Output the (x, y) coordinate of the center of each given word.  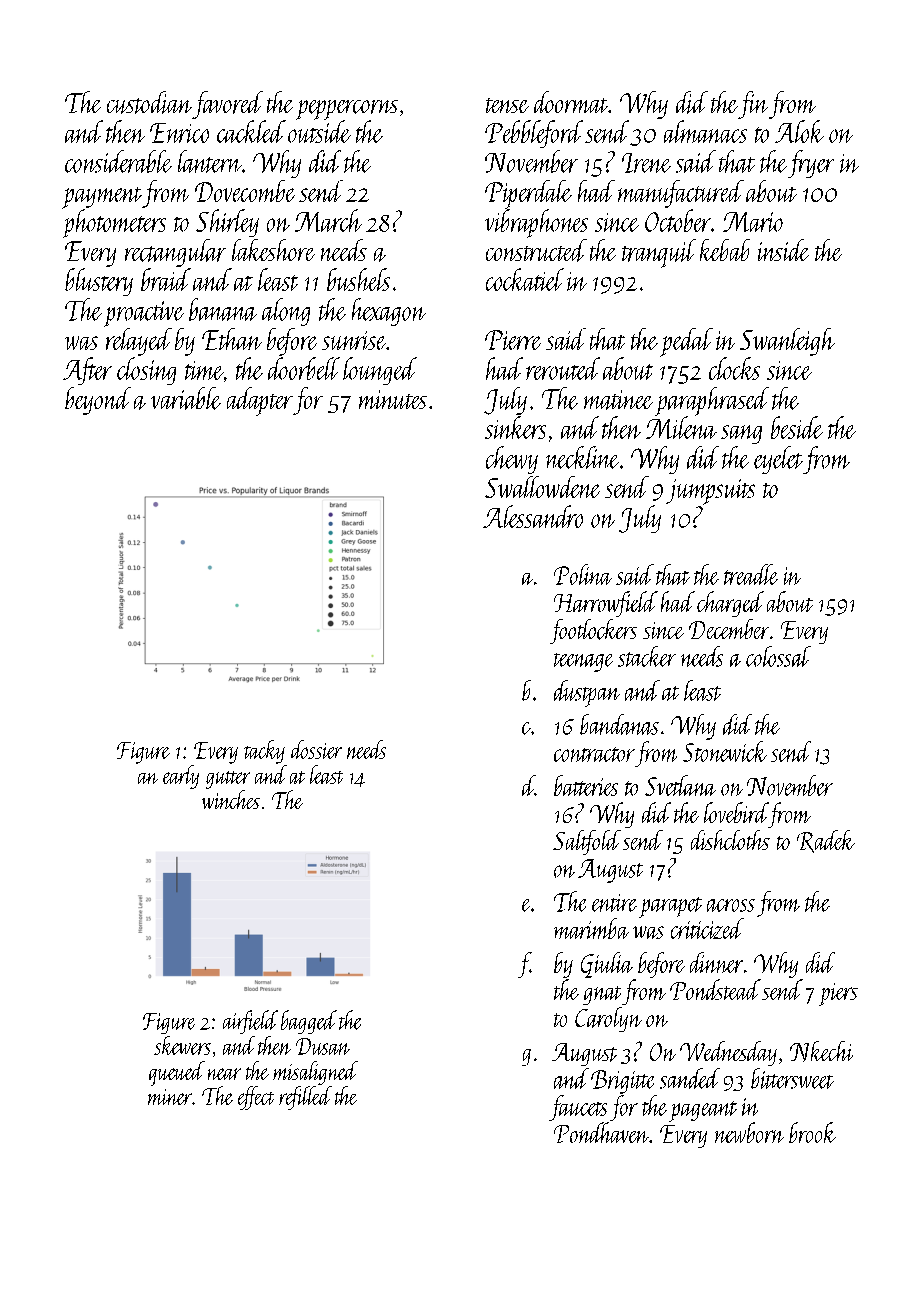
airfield (250, 1022)
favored (227, 105)
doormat (571, 102)
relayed (139, 342)
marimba (591, 928)
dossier (316, 749)
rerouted (563, 368)
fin (753, 105)
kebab (725, 250)
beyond (98, 401)
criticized (707, 928)
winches (231, 799)
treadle (751, 574)
